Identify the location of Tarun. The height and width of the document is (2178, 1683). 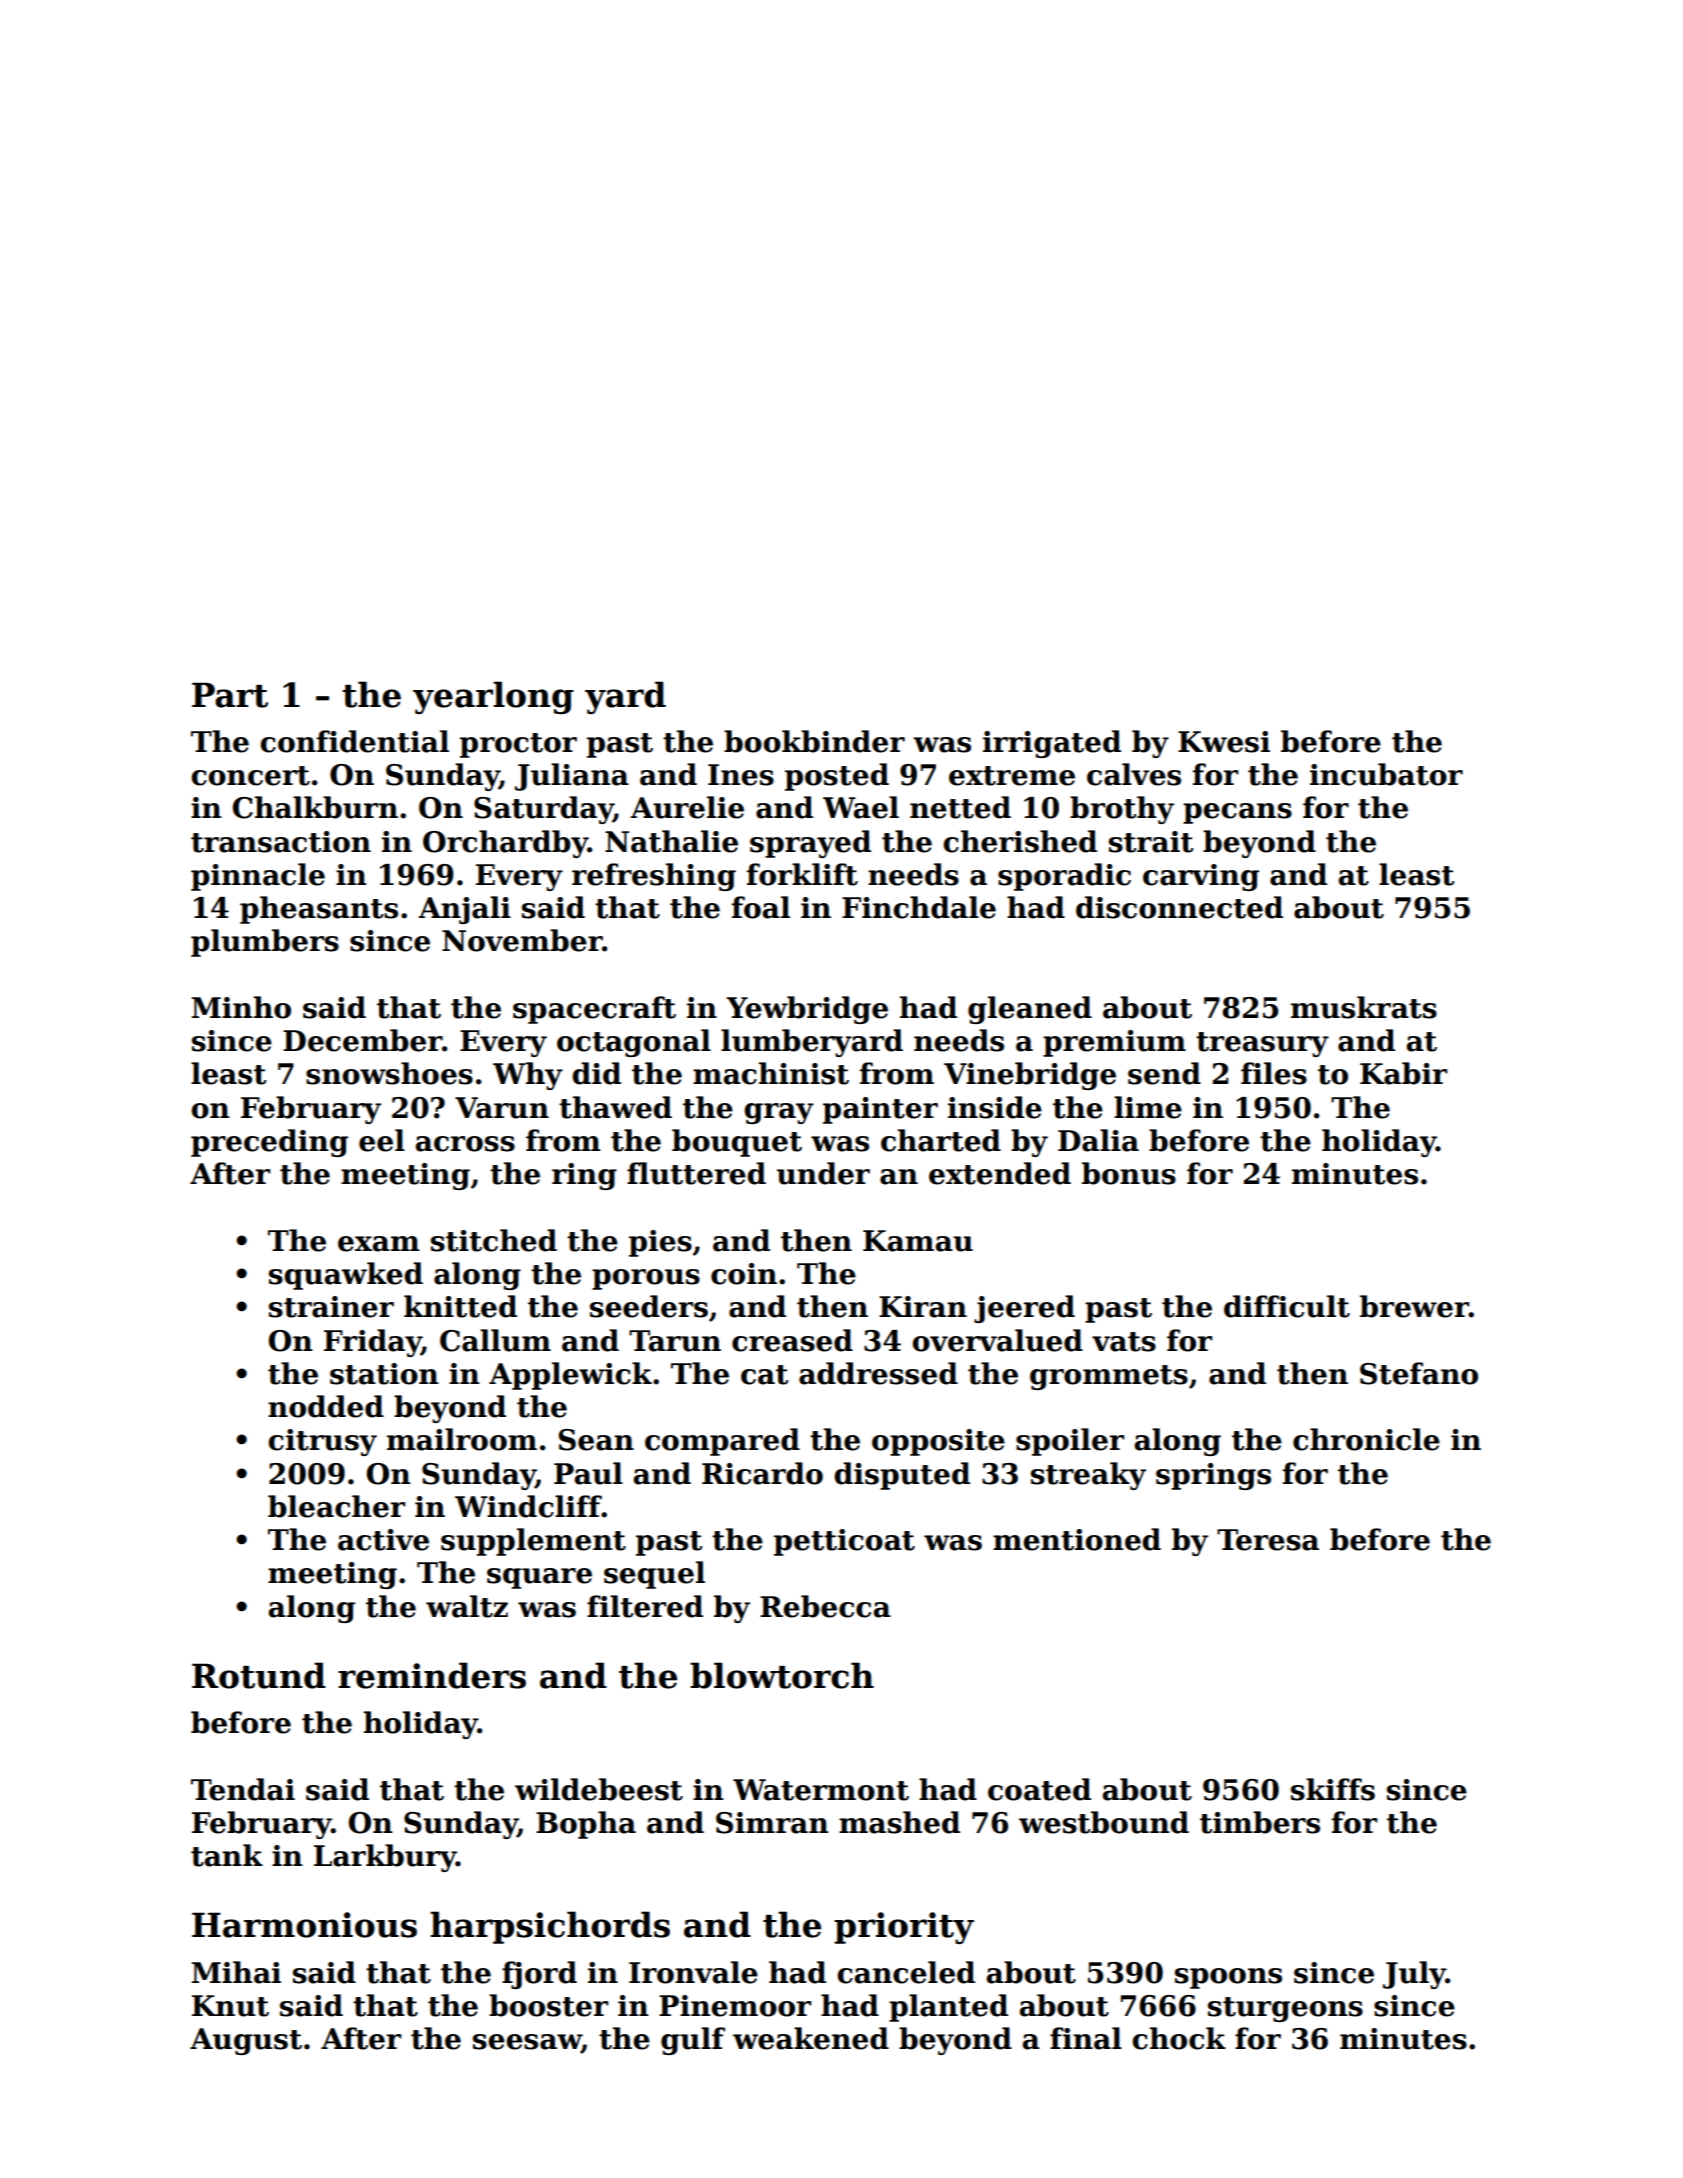
(675, 1341).
